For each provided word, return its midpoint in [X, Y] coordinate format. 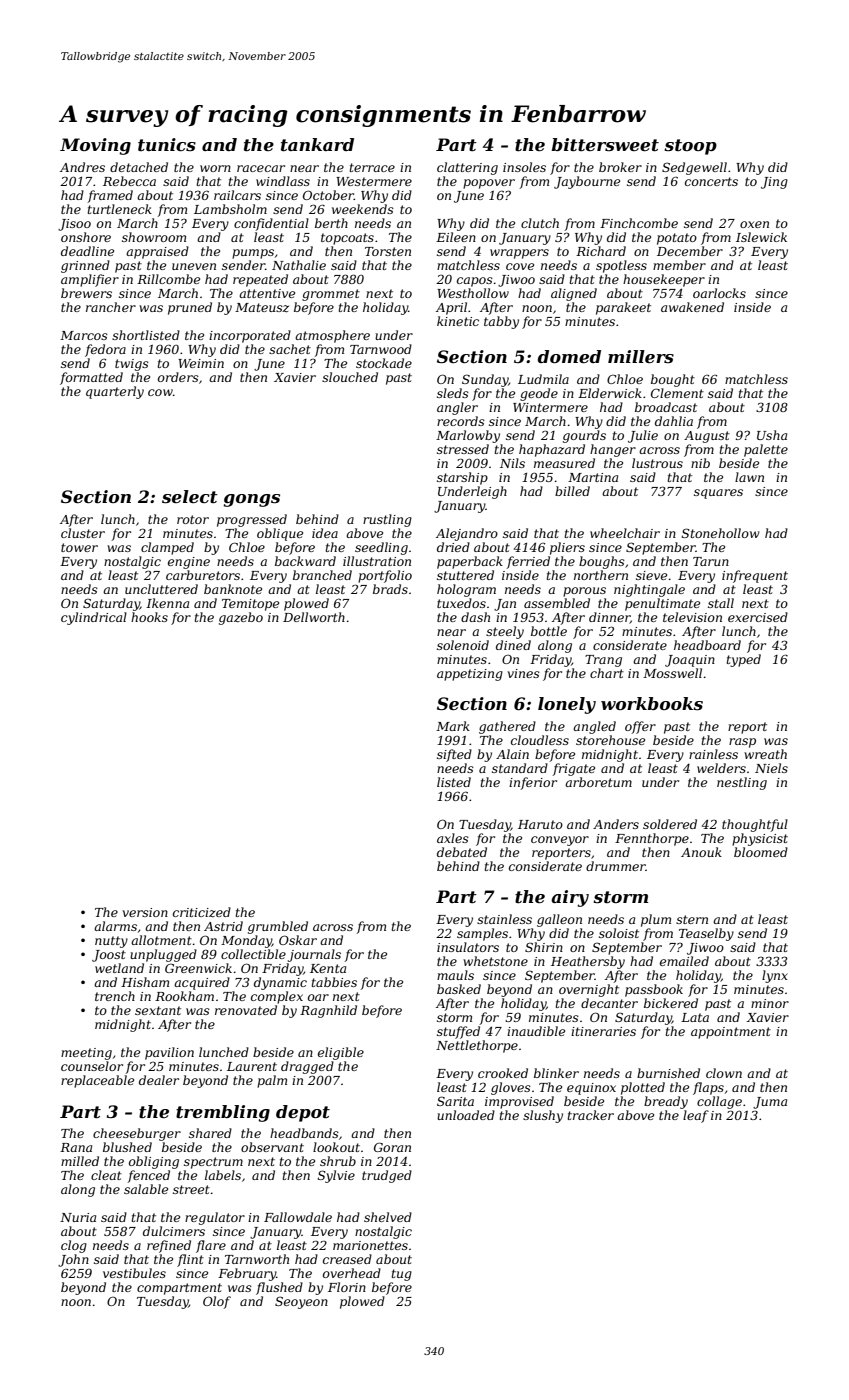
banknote [233, 589]
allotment [161, 940]
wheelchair [625, 533]
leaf [696, 1116]
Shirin [544, 947]
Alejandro [467, 534]
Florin [347, 1287]
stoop [690, 147]
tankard [317, 144]
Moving [95, 146]
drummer [616, 866]
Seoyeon [301, 1302]
